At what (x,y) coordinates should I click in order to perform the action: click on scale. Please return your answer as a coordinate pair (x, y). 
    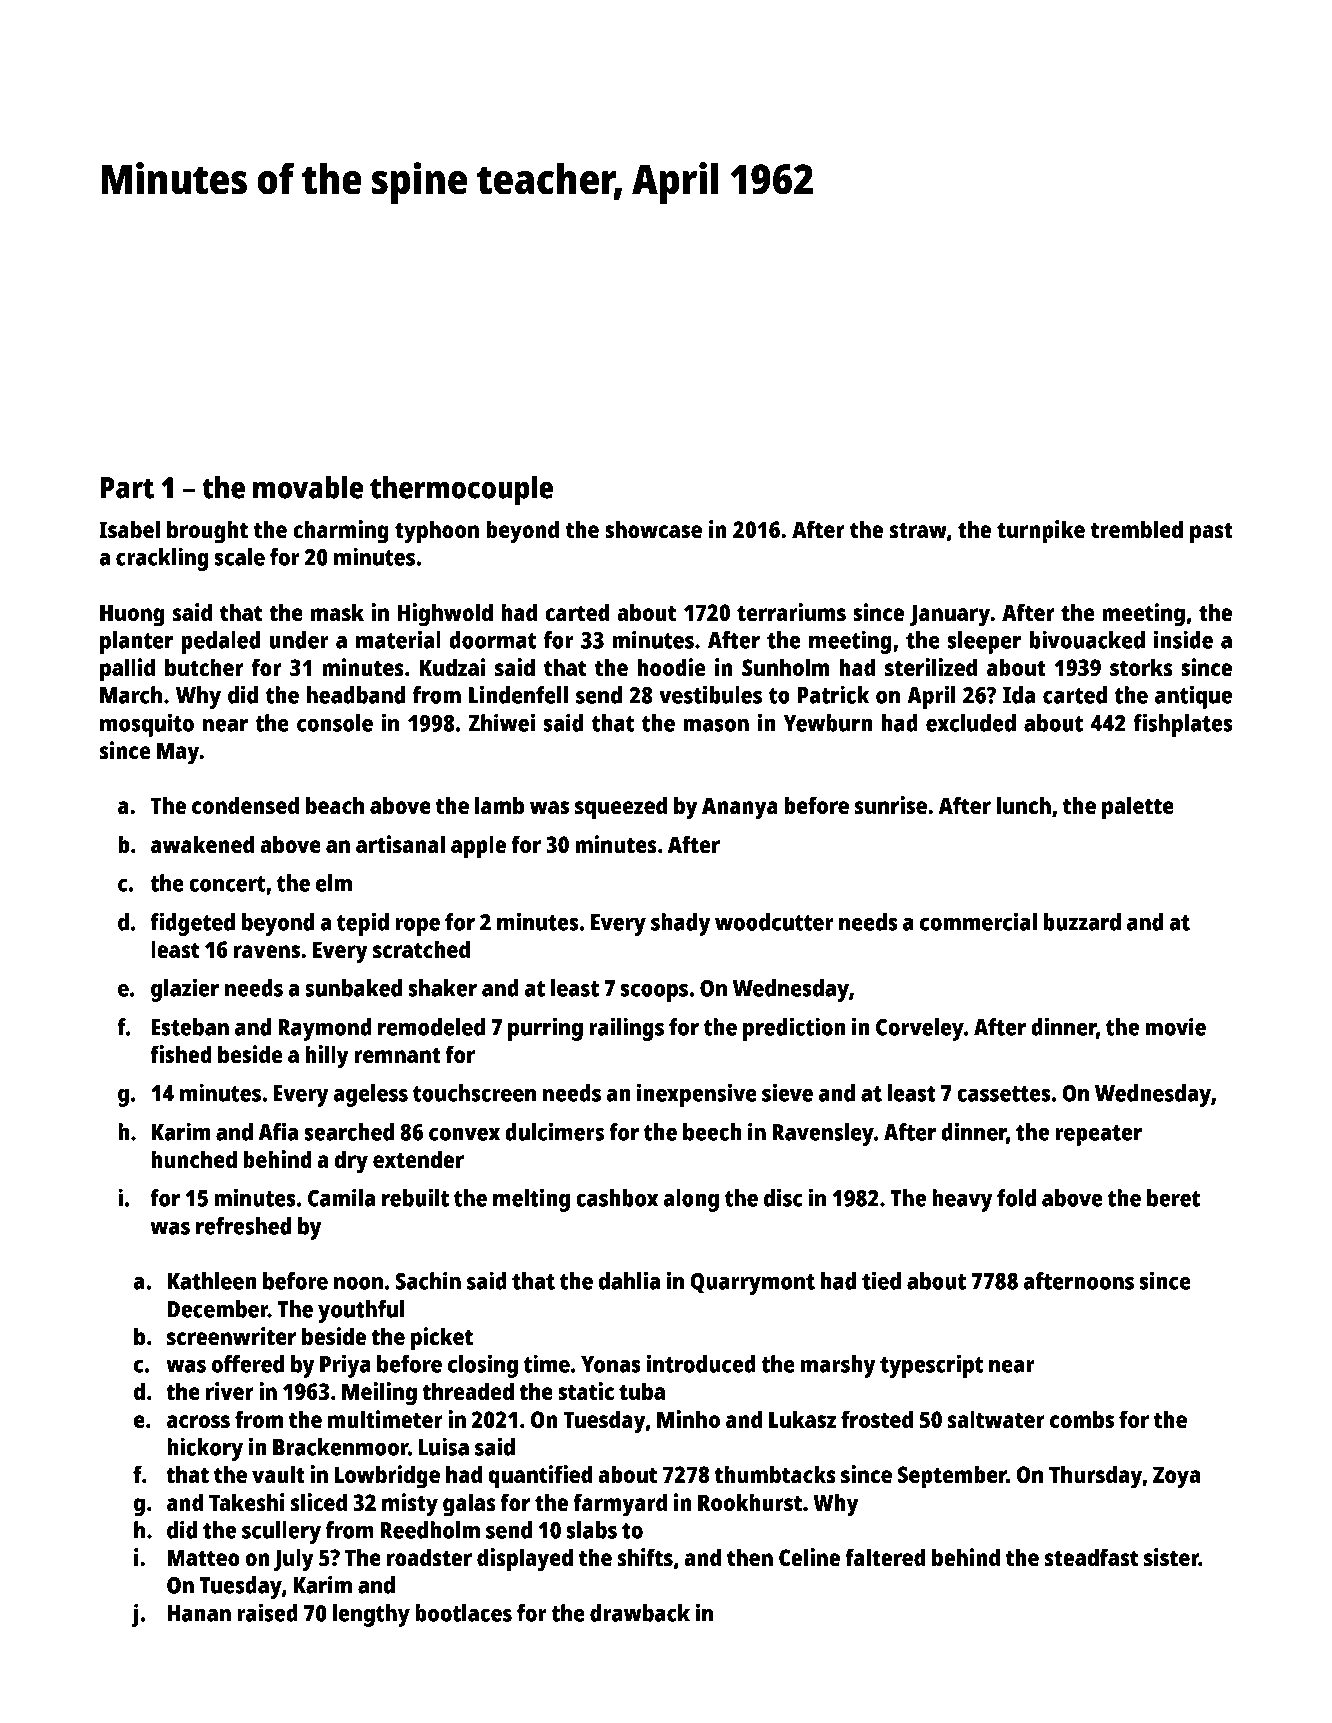
    Looking at the image, I should click on (240, 557).
